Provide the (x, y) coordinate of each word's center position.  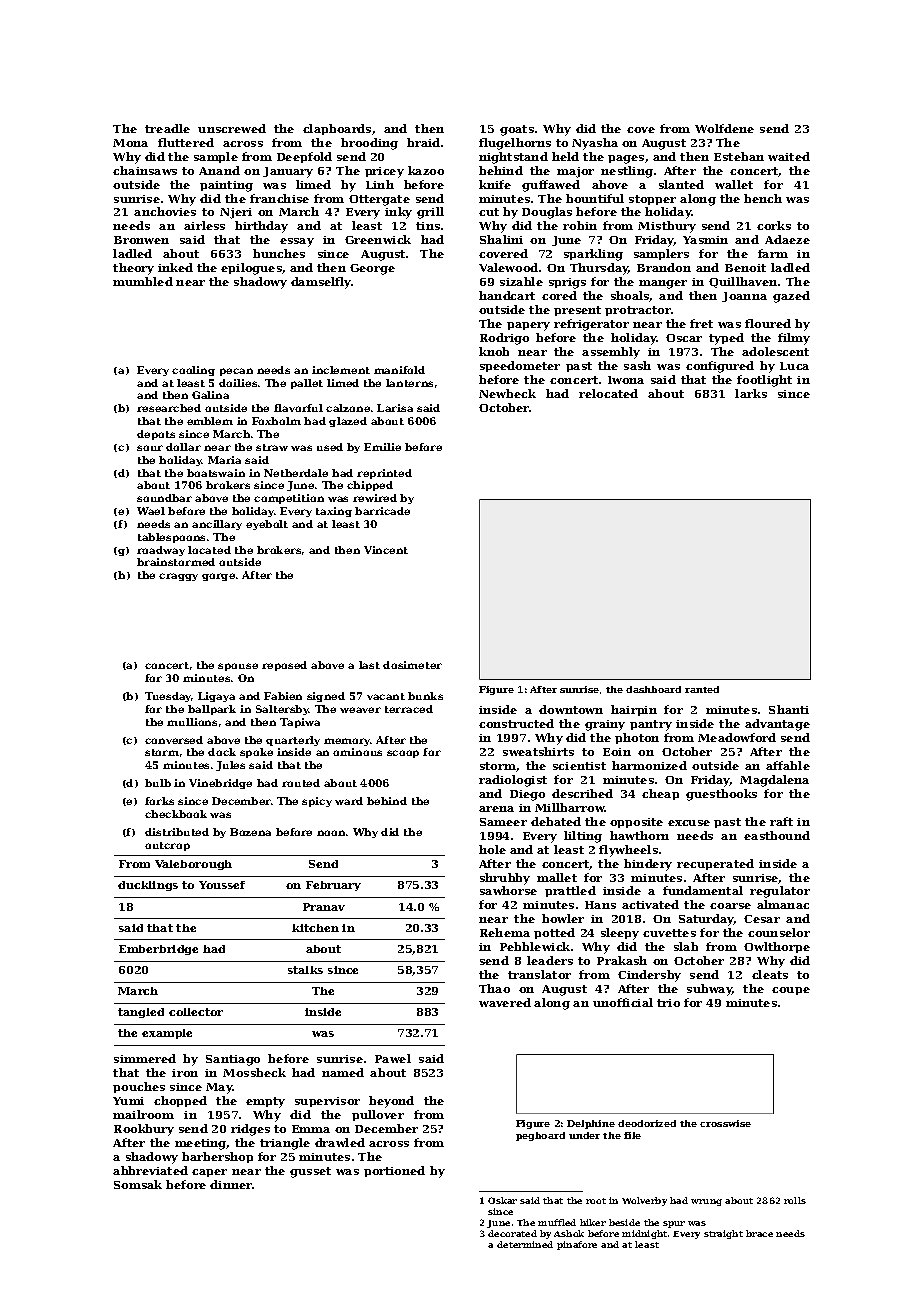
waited (789, 156)
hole (492, 849)
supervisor (327, 1102)
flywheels (628, 851)
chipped (370, 486)
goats (517, 130)
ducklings (148, 886)
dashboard (653, 689)
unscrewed (232, 128)
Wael (151, 511)
